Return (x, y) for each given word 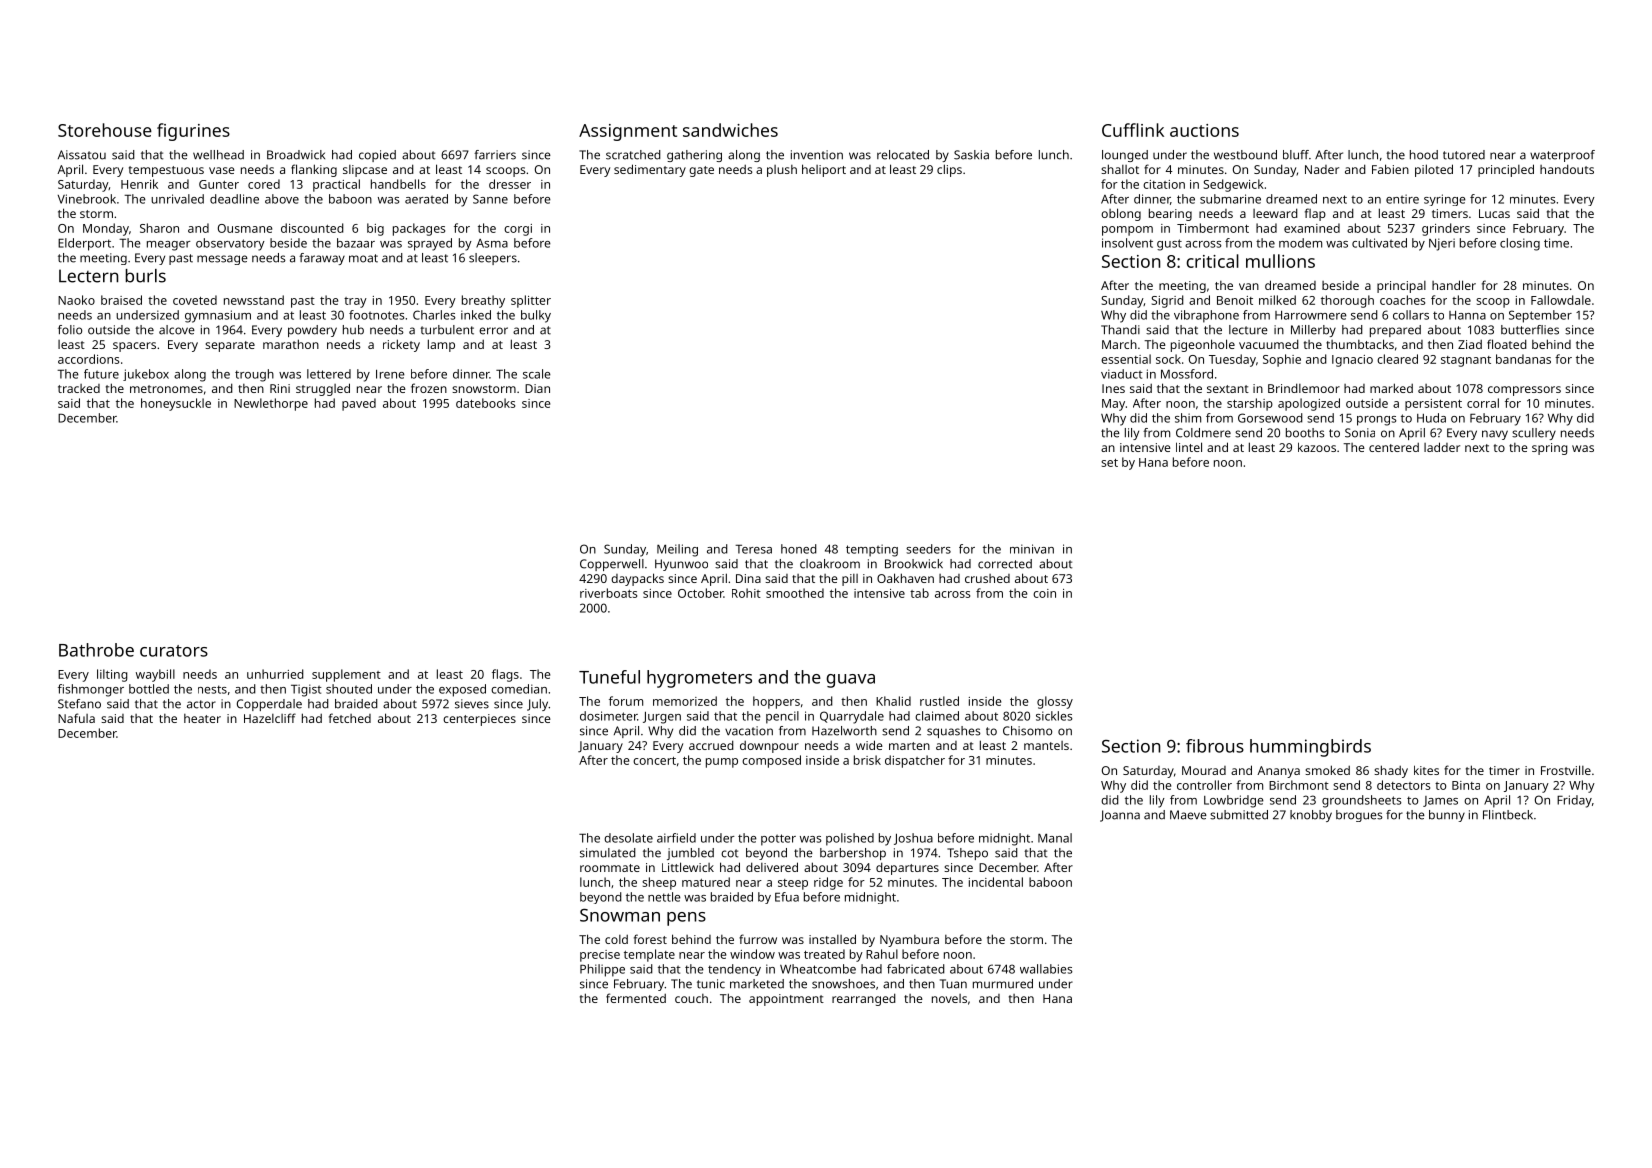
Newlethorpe (271, 404)
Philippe (602, 970)
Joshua (913, 839)
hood (1424, 155)
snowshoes (843, 984)
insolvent (1127, 243)
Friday (1574, 801)
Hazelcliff (270, 718)
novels (949, 998)
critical (1213, 261)
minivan (1032, 549)
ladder (1442, 447)
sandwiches (730, 130)
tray (355, 302)
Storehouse (105, 130)
